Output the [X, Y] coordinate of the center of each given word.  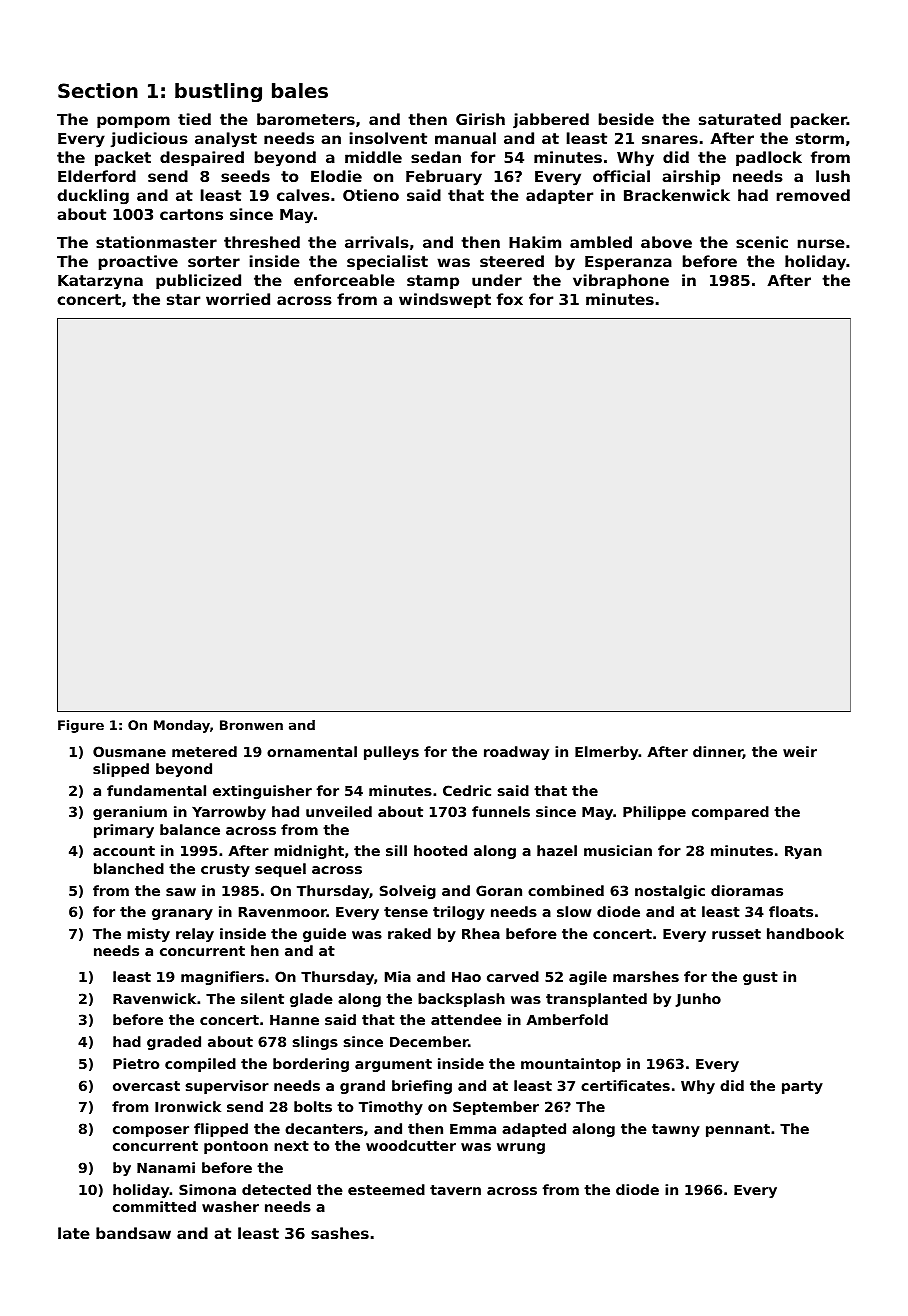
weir [800, 751]
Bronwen [251, 725]
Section [98, 90]
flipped [221, 1130]
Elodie [336, 176]
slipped [121, 770]
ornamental [312, 751]
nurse [821, 243]
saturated [740, 119]
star [183, 299]
